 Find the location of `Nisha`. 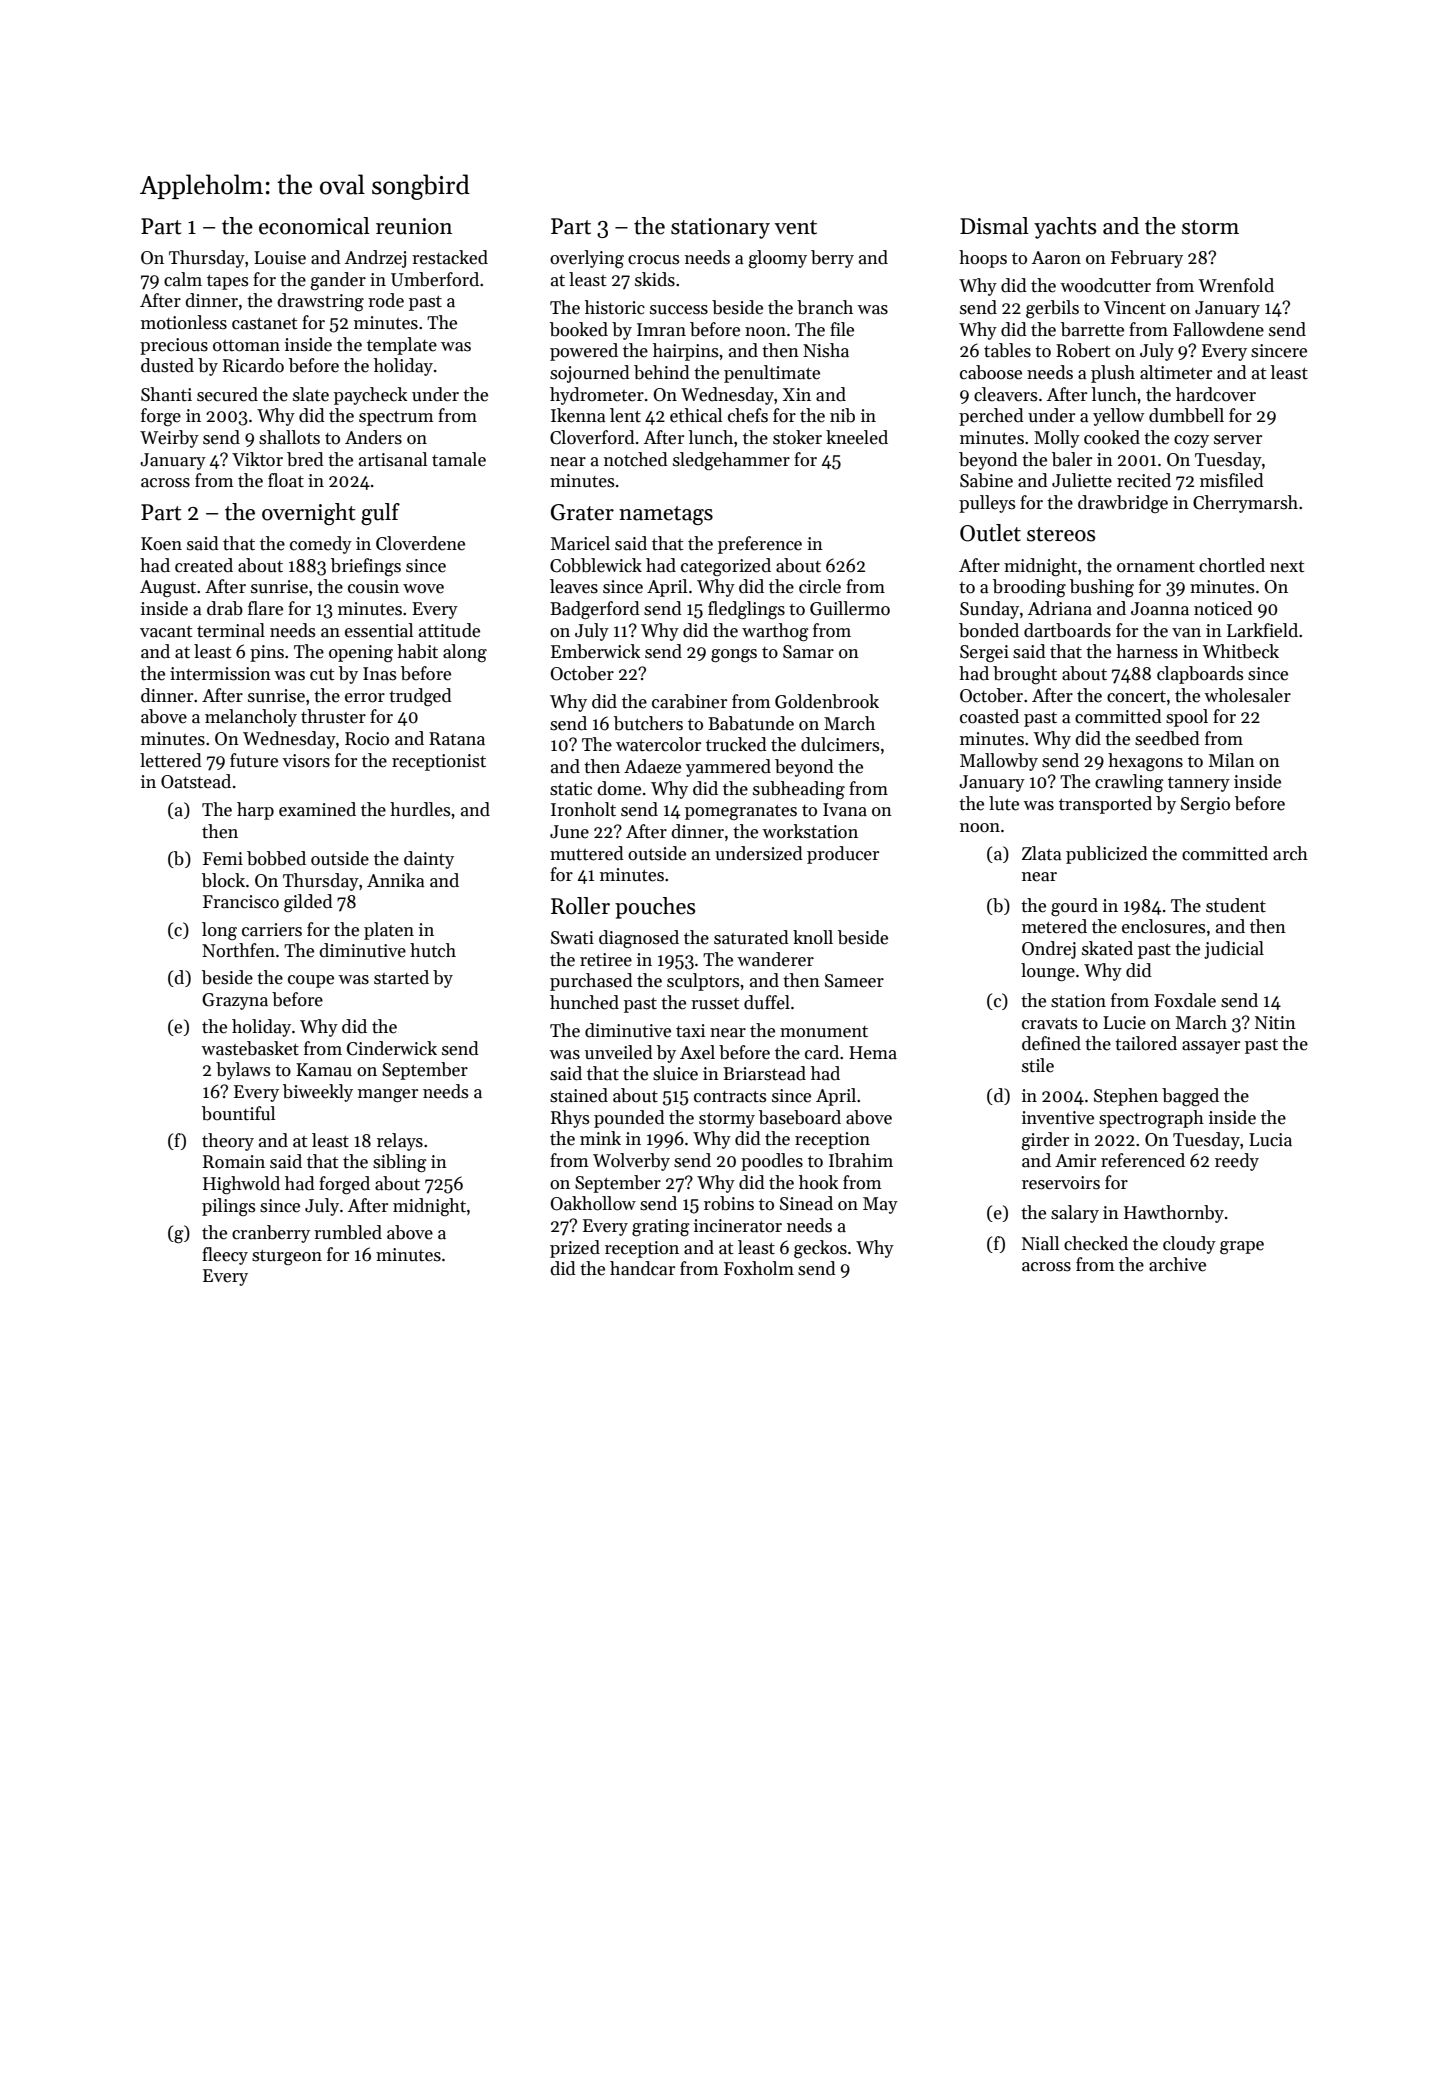

Nisha is located at coordinates (826, 350).
